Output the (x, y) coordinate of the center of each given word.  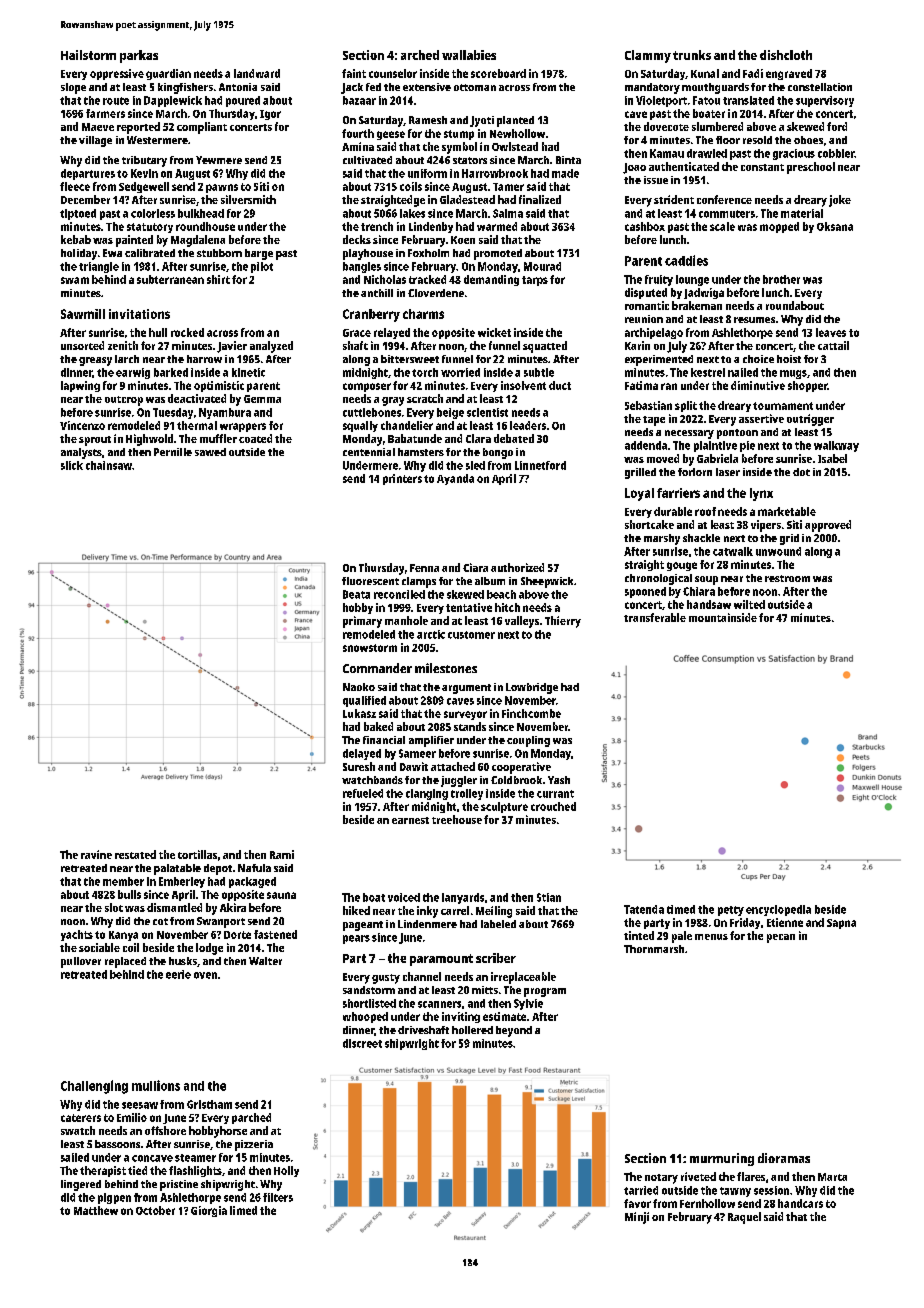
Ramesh (428, 120)
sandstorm (369, 990)
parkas (139, 56)
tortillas (197, 854)
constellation (820, 87)
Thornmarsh (654, 949)
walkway (836, 446)
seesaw (140, 1105)
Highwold (149, 440)
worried (460, 372)
